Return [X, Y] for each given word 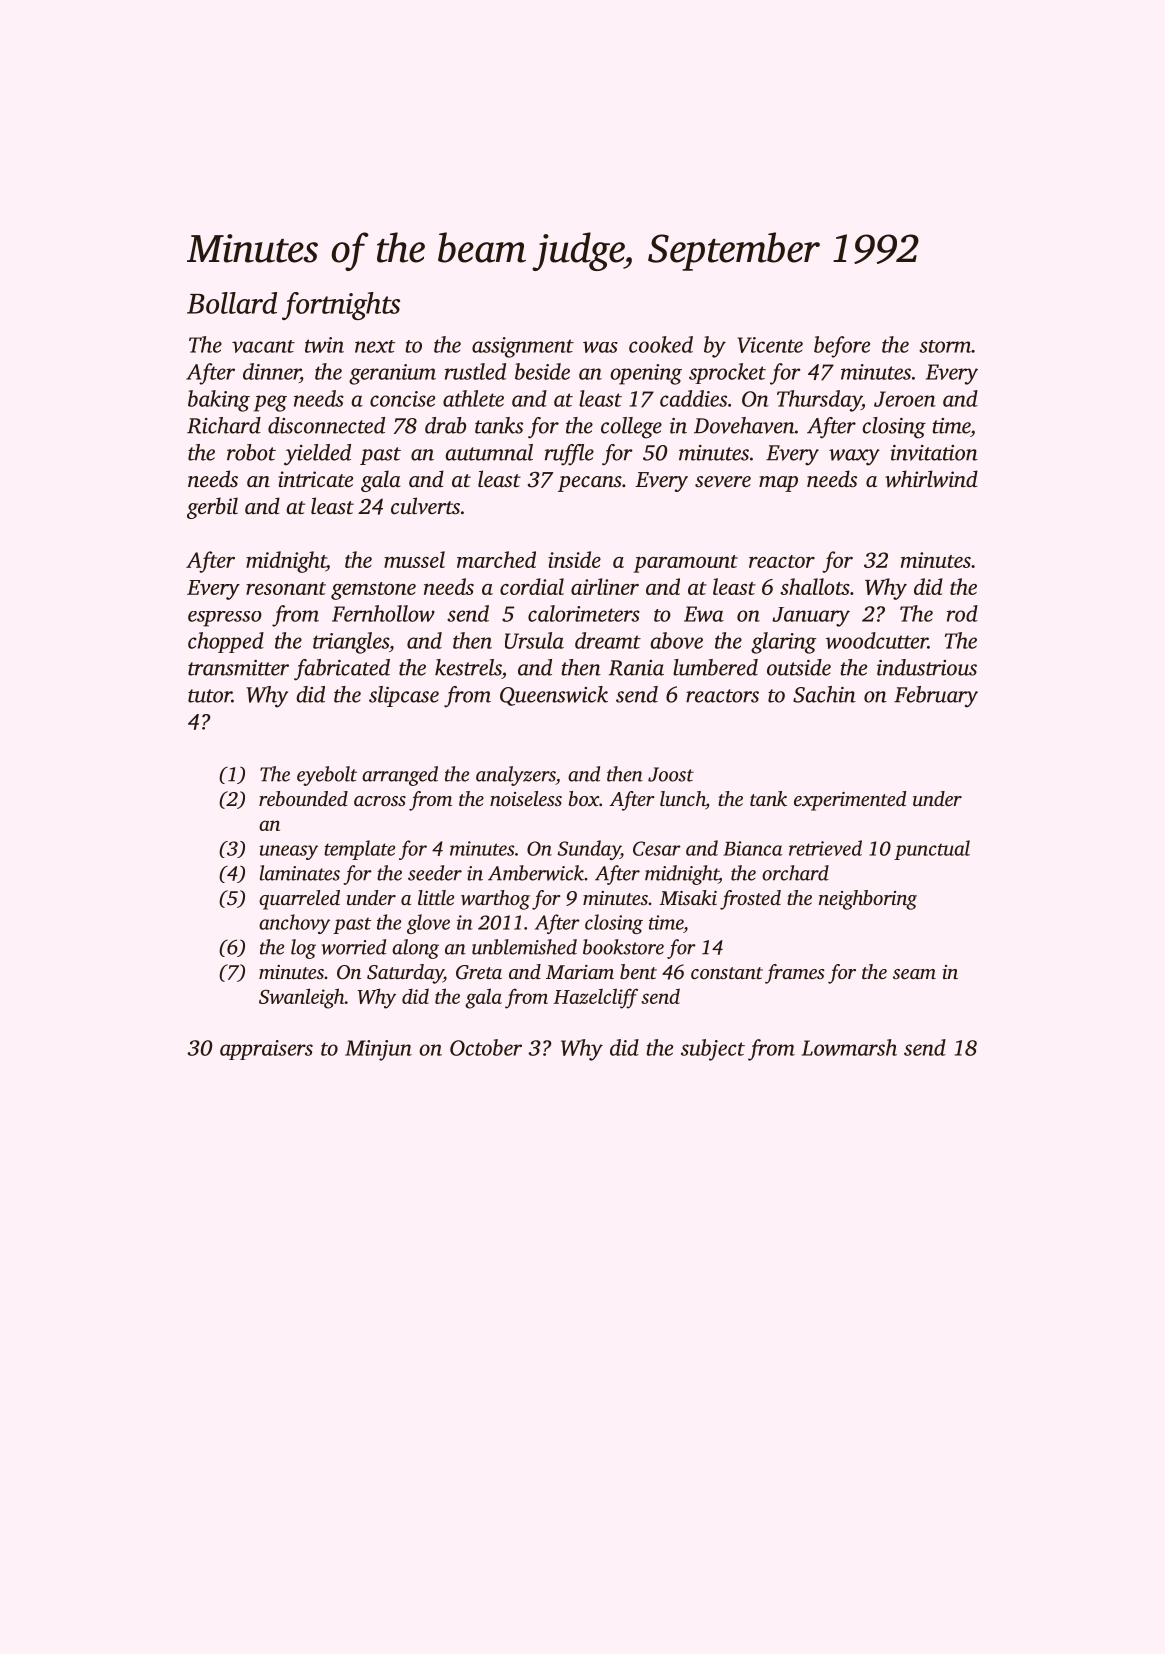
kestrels [468, 667]
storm [945, 346]
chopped [226, 642]
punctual [932, 850]
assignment [523, 347]
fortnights [341, 306]
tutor [210, 696]
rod [962, 613]
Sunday [589, 850]
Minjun [378, 1050]
